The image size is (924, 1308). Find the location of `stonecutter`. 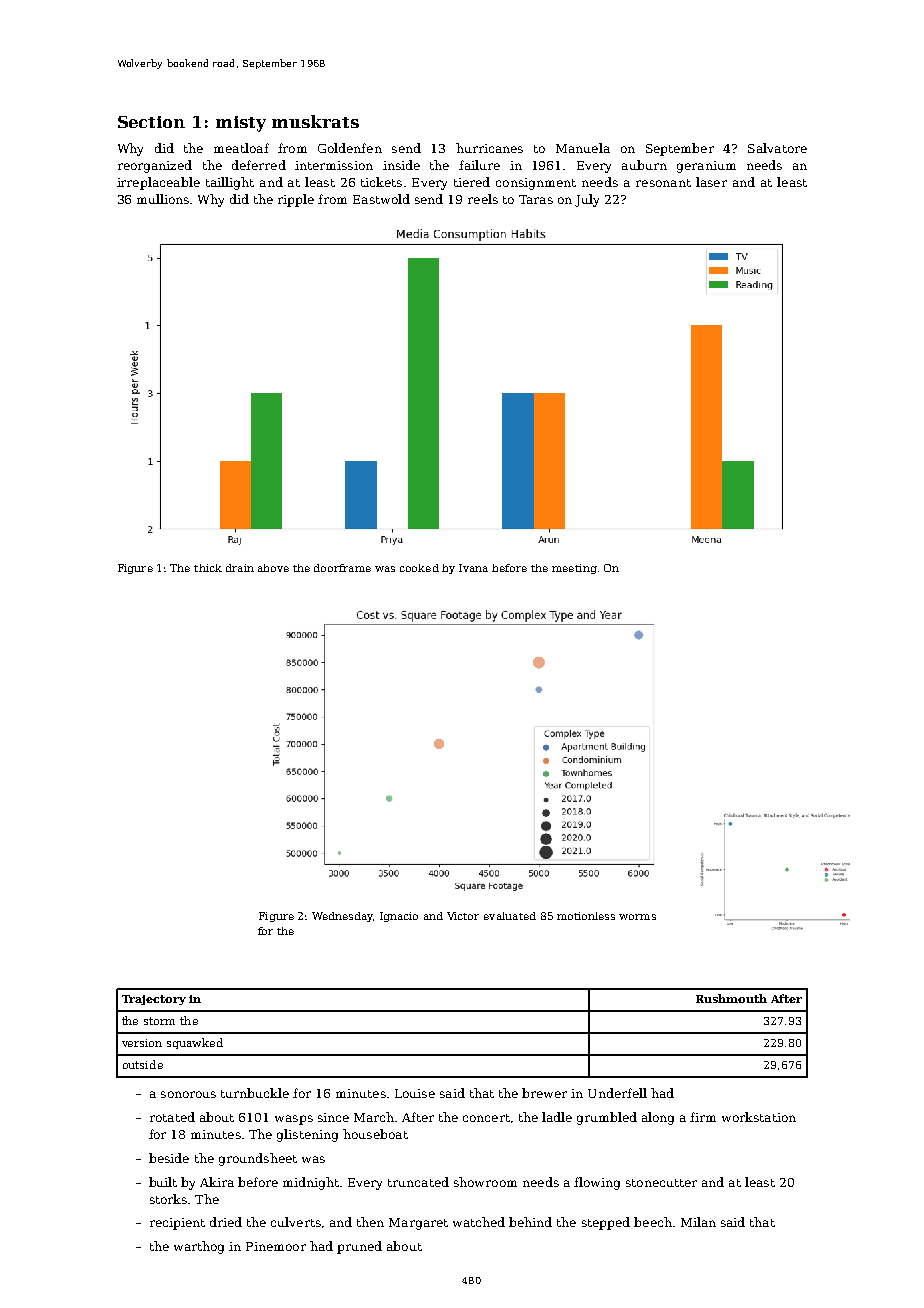

stonecutter is located at coordinates (661, 1183).
